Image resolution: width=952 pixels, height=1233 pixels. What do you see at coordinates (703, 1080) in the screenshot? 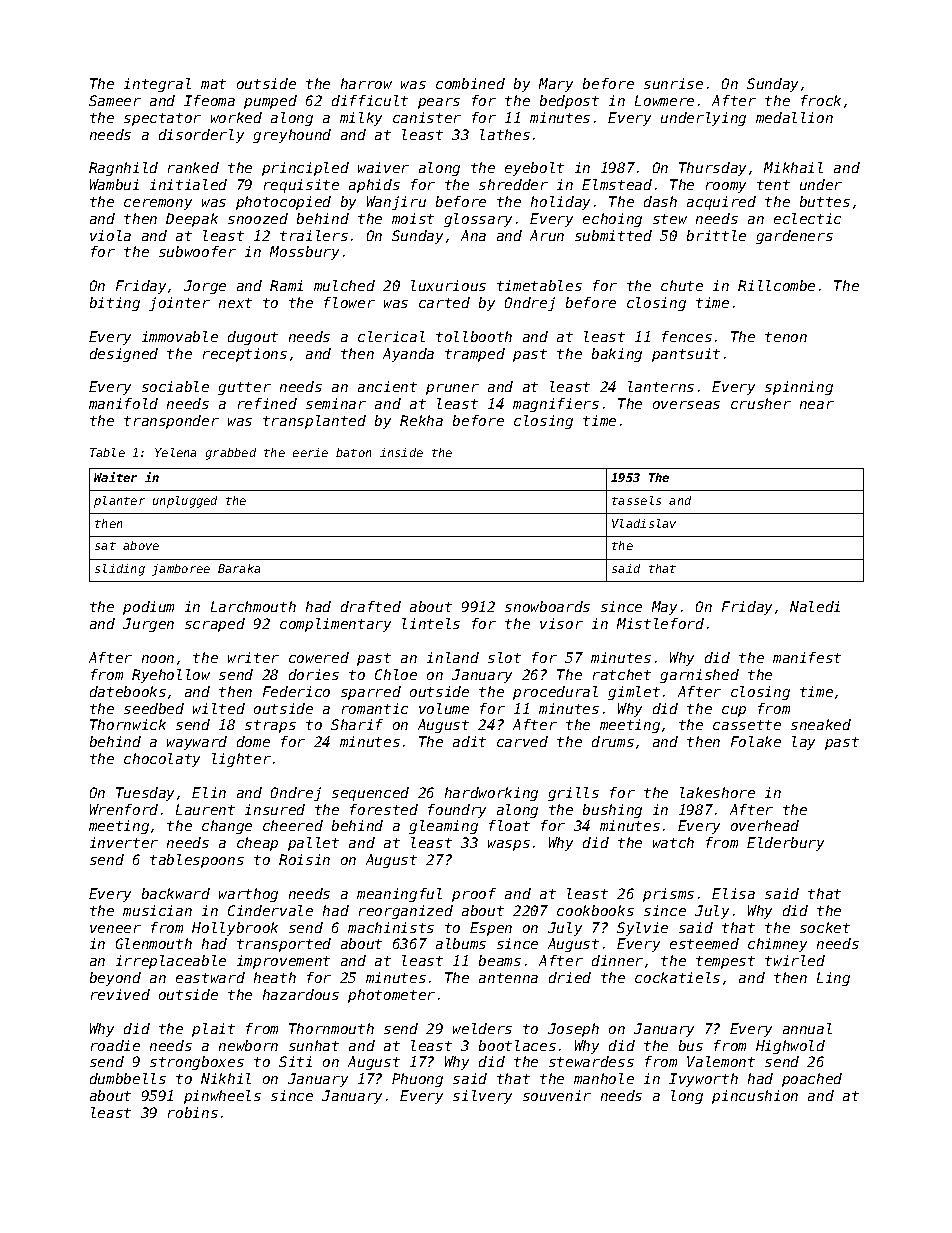
I see `Ivyworth` at bounding box center [703, 1080].
